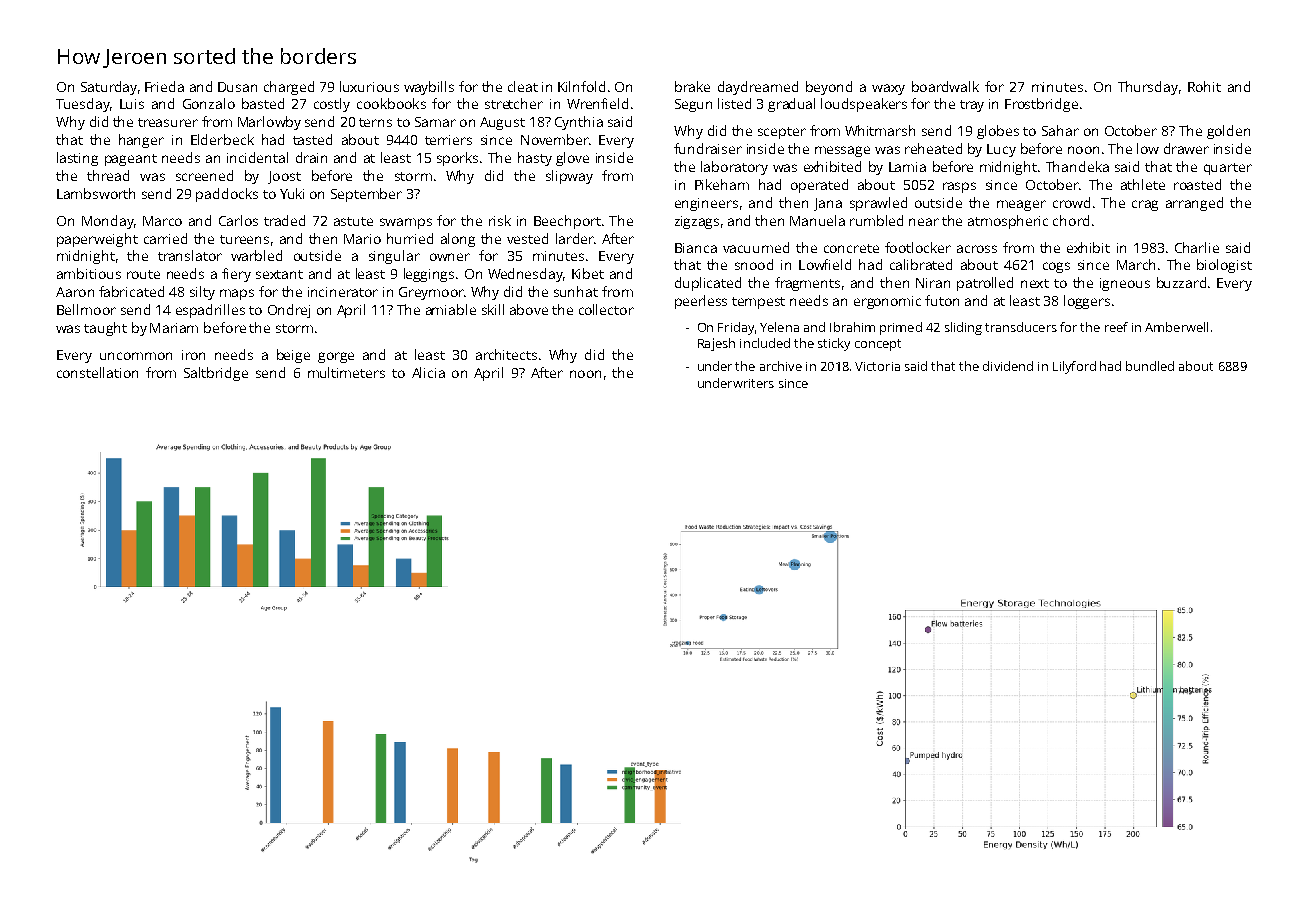  I want to click on warbled, so click(256, 255).
